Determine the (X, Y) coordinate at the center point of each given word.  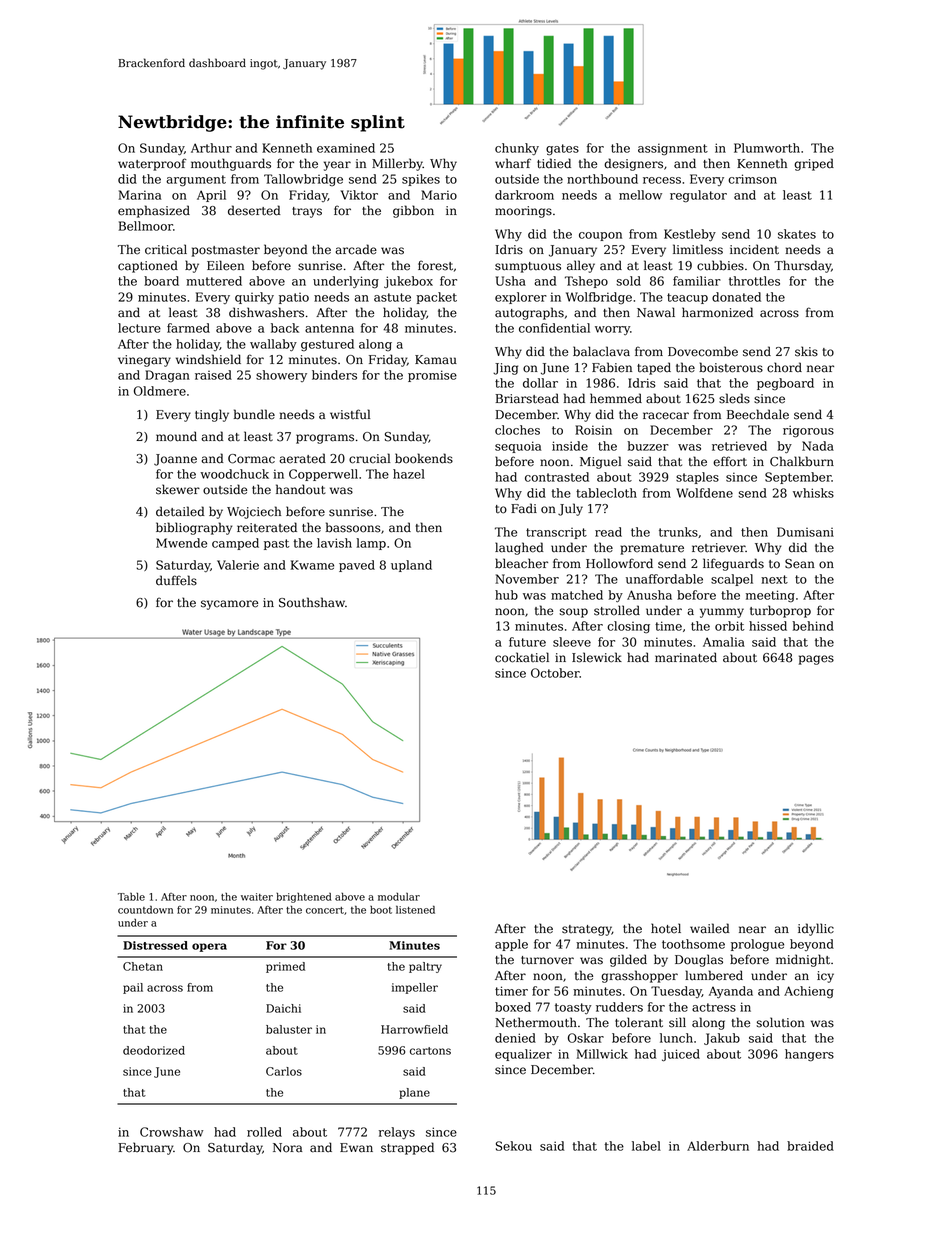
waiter (257, 897)
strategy (587, 930)
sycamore (229, 605)
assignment (673, 149)
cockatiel (522, 657)
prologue (757, 945)
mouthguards (231, 164)
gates (562, 150)
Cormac (251, 459)
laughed (519, 548)
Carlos (284, 1071)
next (774, 579)
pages (816, 660)
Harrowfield (414, 1029)
